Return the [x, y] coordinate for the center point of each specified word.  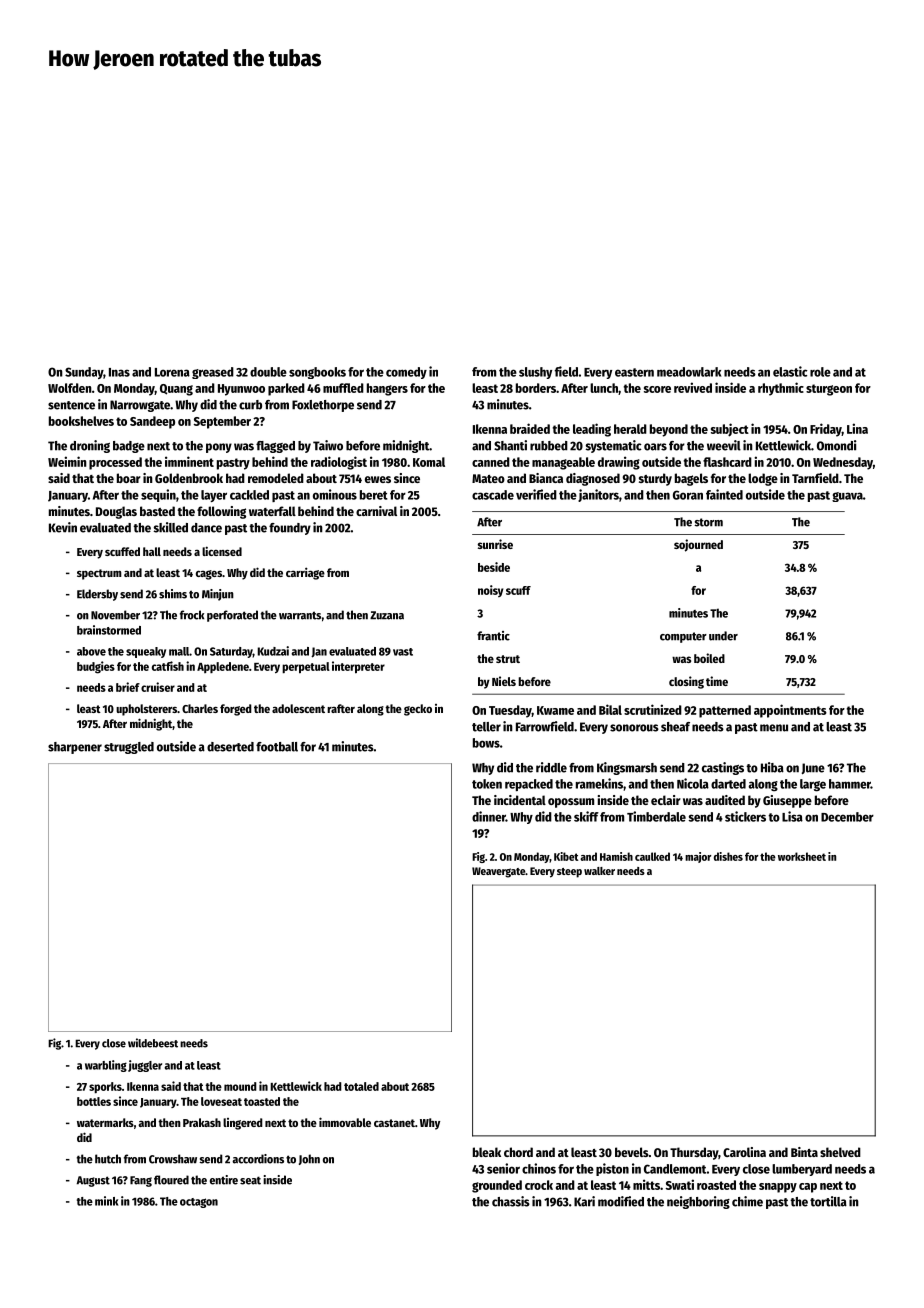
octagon [199, 1203]
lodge [763, 479]
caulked [652, 856]
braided [530, 428]
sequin [158, 495]
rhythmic [781, 389]
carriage [305, 573]
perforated [232, 616]
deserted [230, 747]
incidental [520, 800]
